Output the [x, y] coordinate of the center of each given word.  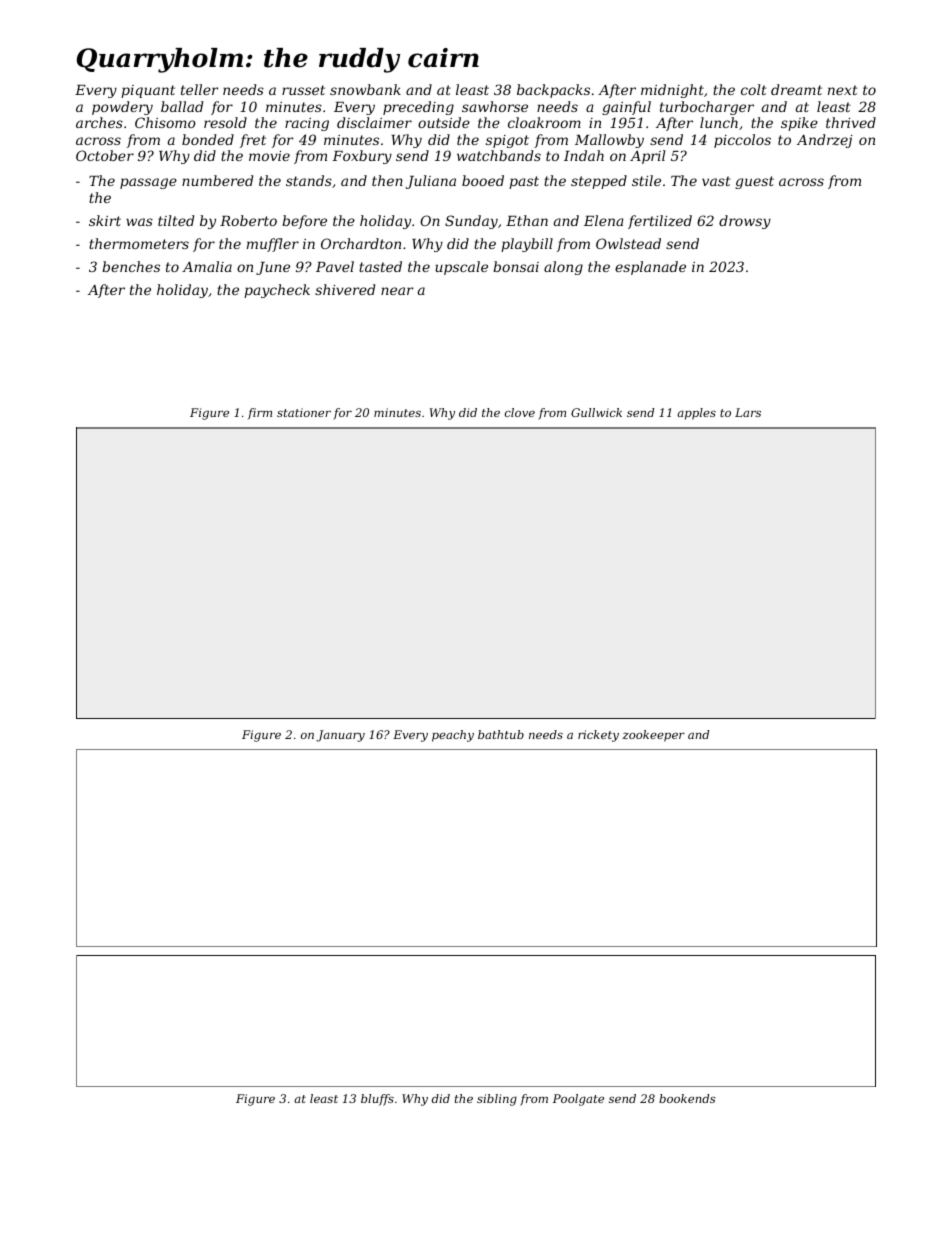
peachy [453, 736]
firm [260, 414]
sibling [497, 1100]
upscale [461, 268]
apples [696, 414]
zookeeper [653, 736]
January [340, 736]
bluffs [377, 1100]
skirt [105, 220]
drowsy [745, 222]
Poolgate [578, 1100]
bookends [687, 1098]
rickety [598, 736]
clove [520, 412]
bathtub [501, 734]
